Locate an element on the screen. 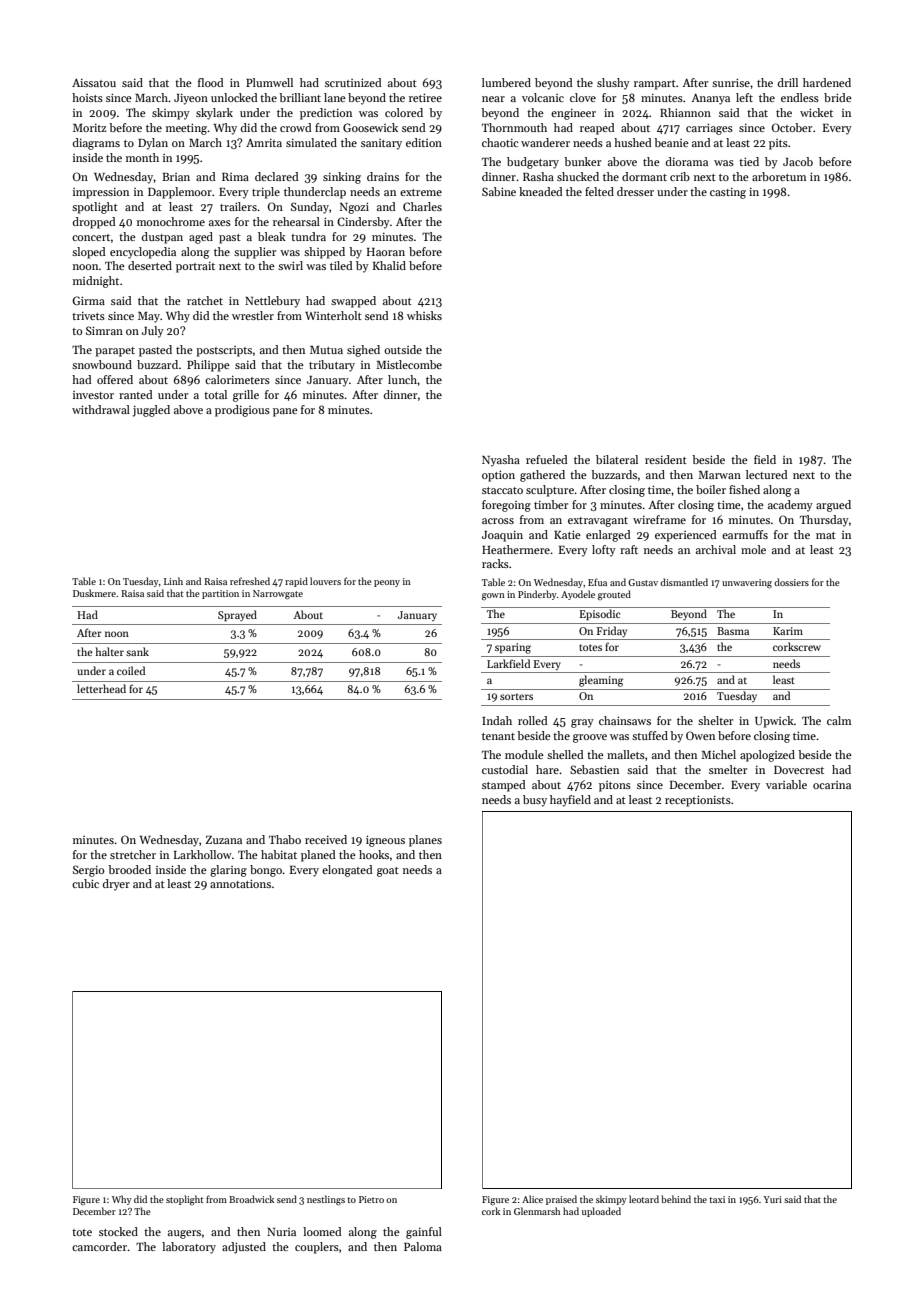 This screenshot has width=924, height=1308. received is located at coordinates (326, 839).
